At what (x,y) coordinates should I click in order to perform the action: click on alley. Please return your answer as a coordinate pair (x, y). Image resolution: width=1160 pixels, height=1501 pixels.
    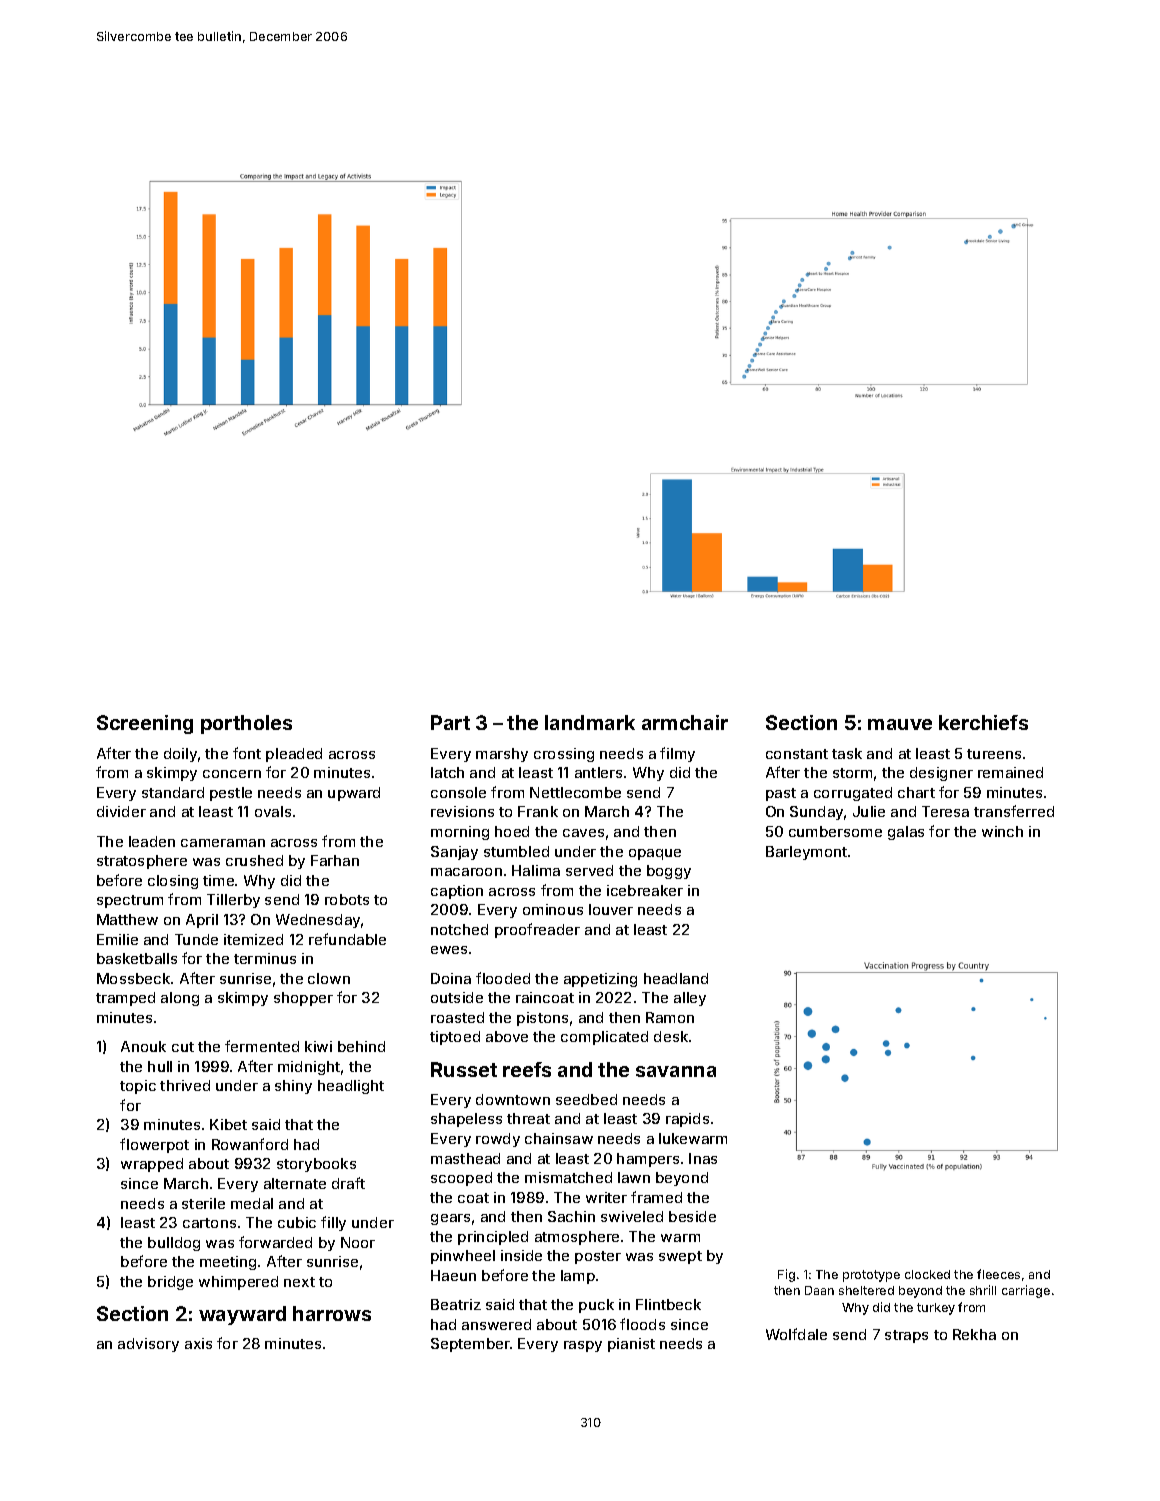
    Looking at the image, I should click on (690, 999).
